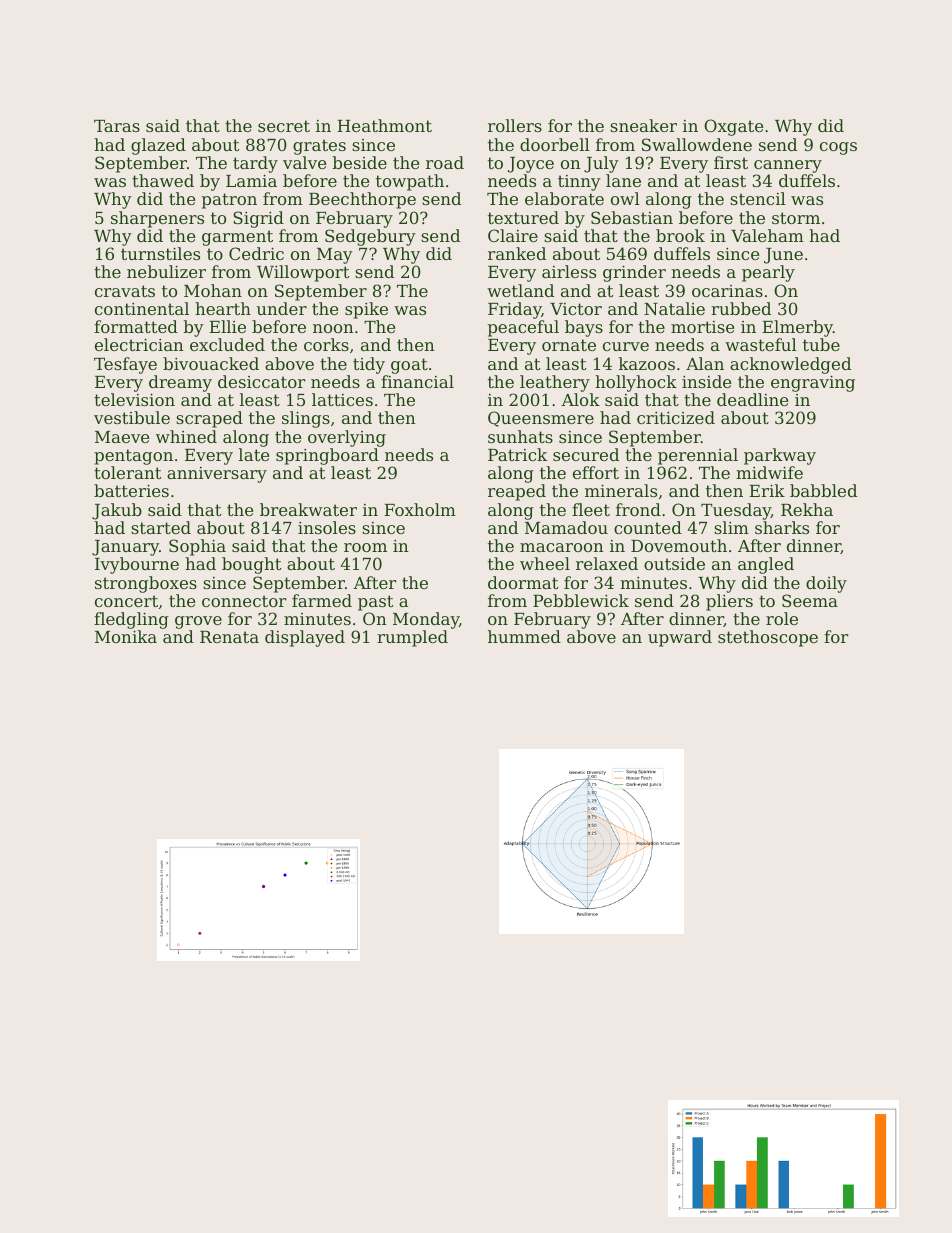  Describe the element at coordinates (733, 127) in the page. I see `Oxgate` at that location.
